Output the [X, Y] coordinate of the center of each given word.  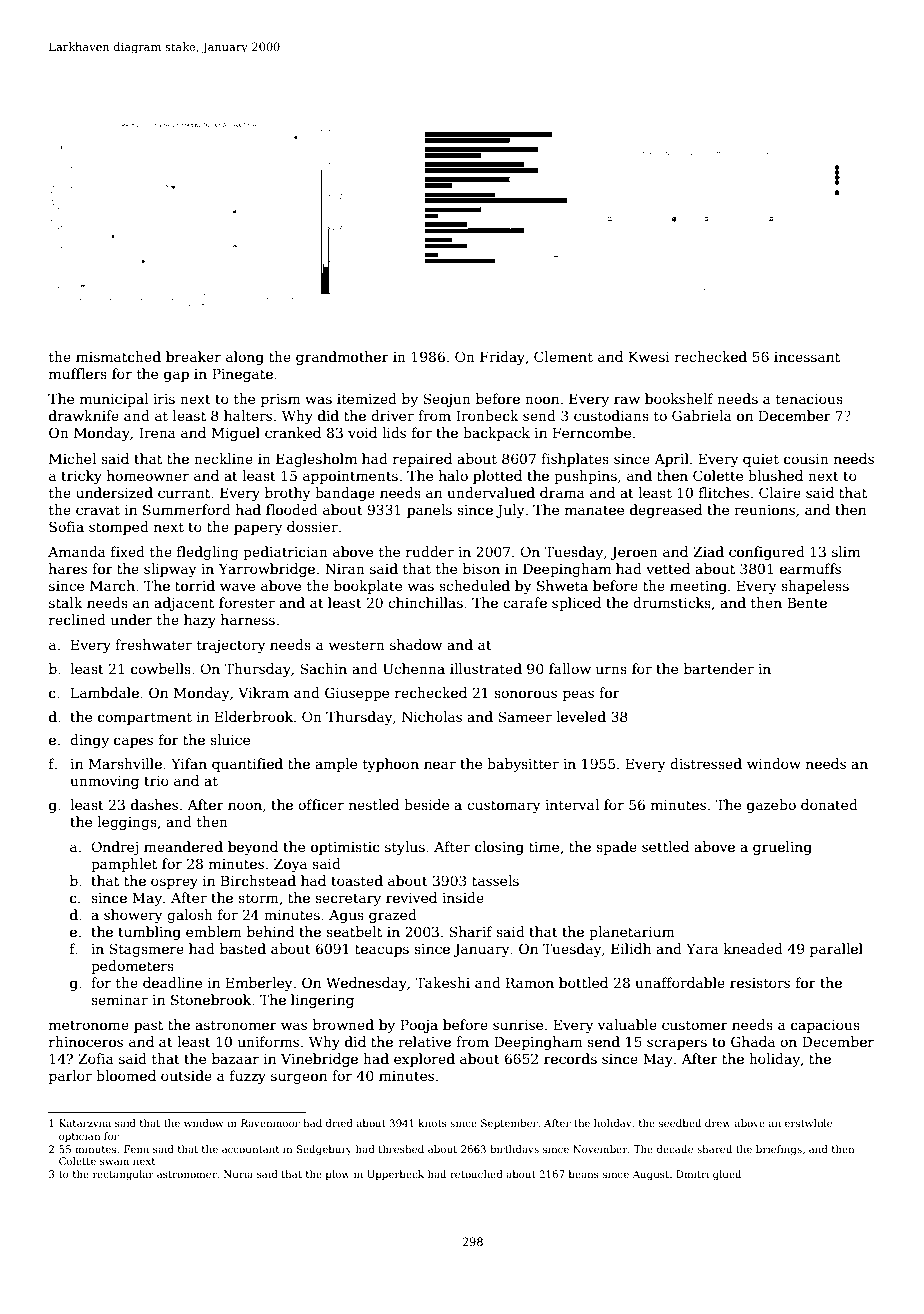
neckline [223, 458]
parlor [70, 1077]
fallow [570, 668]
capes [133, 742]
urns [611, 670]
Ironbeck [487, 415]
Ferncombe [592, 432]
